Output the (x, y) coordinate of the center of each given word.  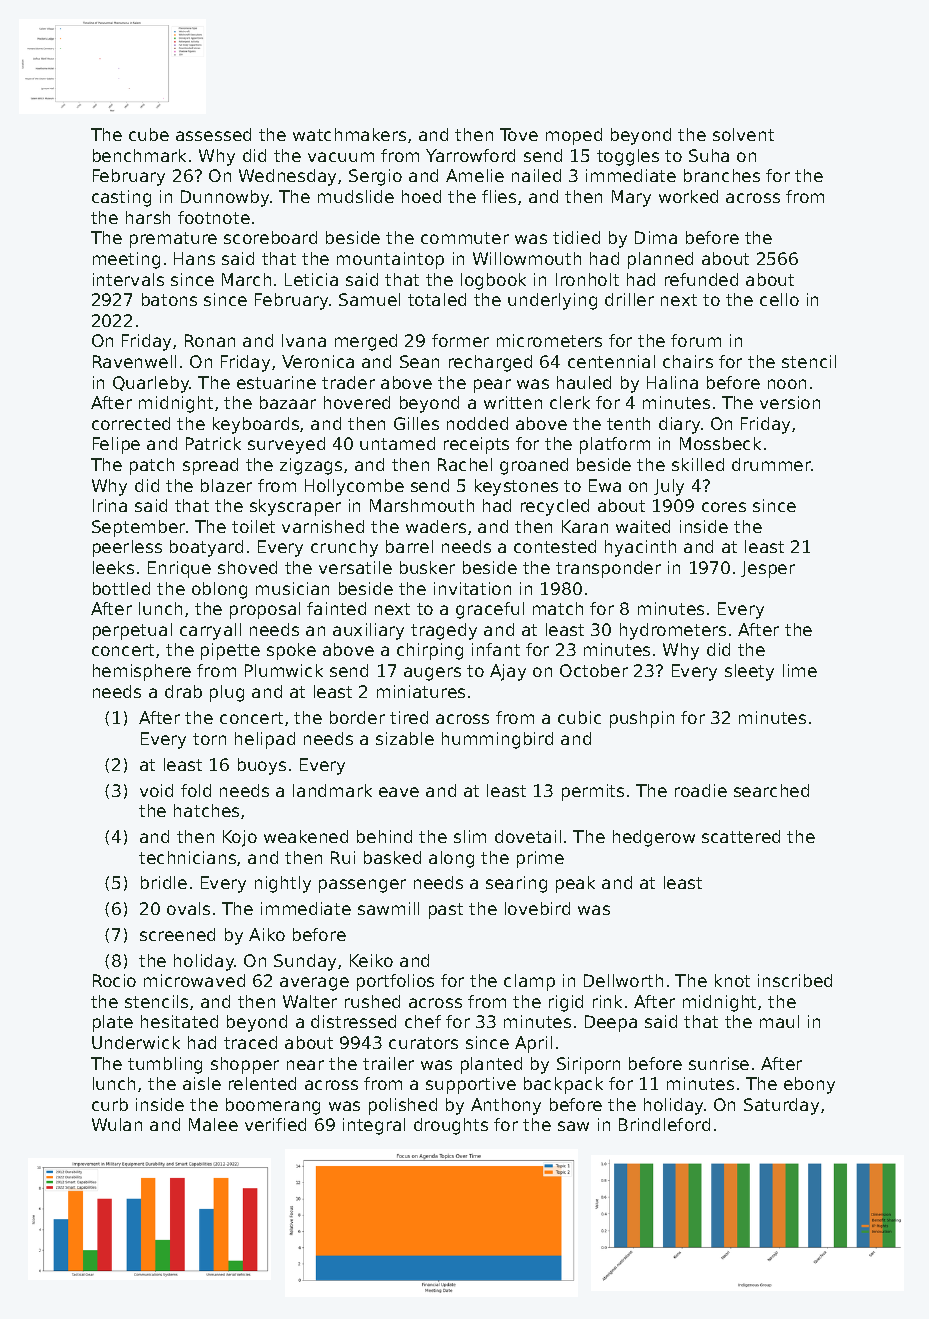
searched (771, 790)
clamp (529, 982)
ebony (809, 1085)
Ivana (304, 340)
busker (427, 567)
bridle (164, 882)
